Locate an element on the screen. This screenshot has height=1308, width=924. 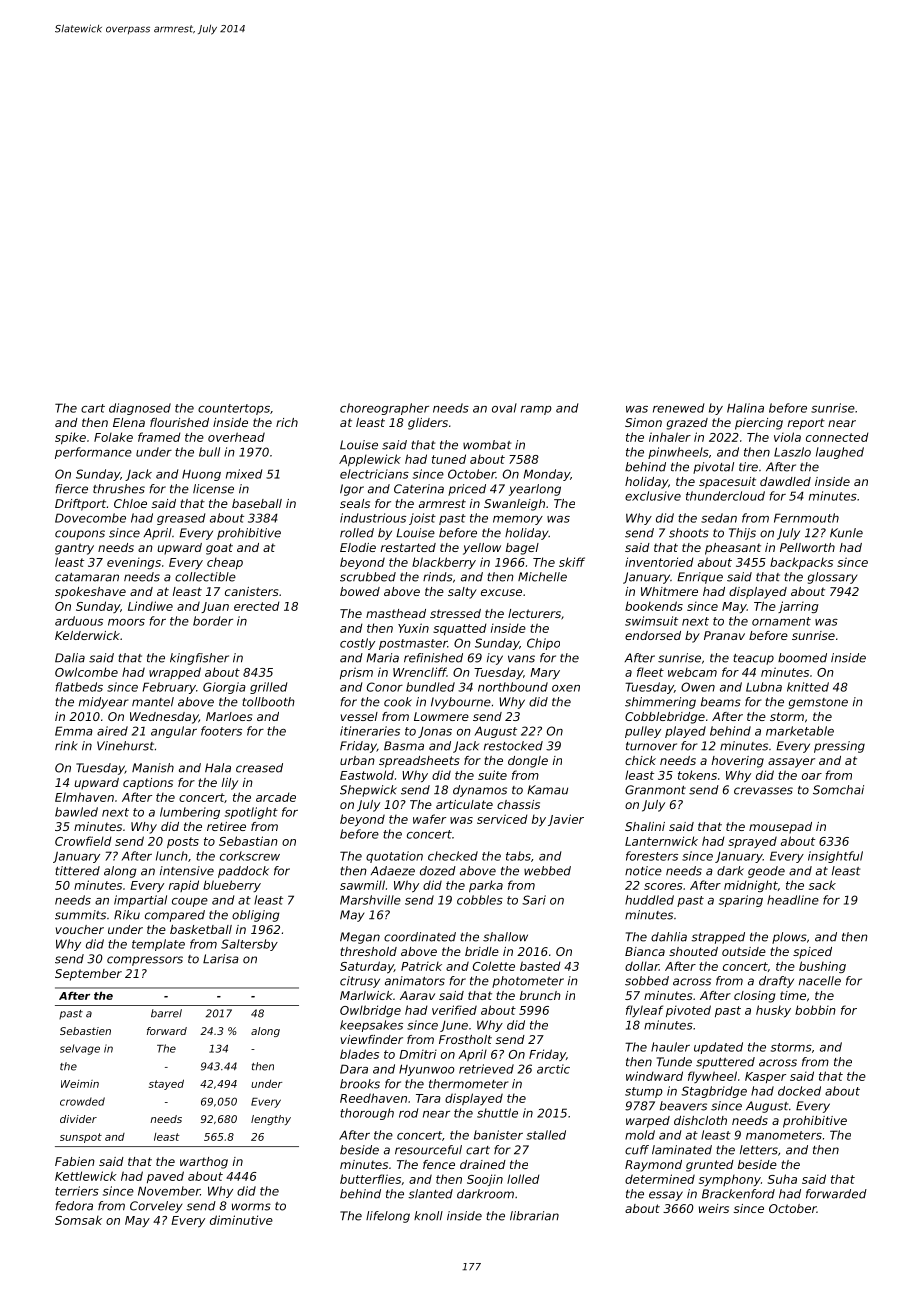
coordinated is located at coordinates (420, 937).
